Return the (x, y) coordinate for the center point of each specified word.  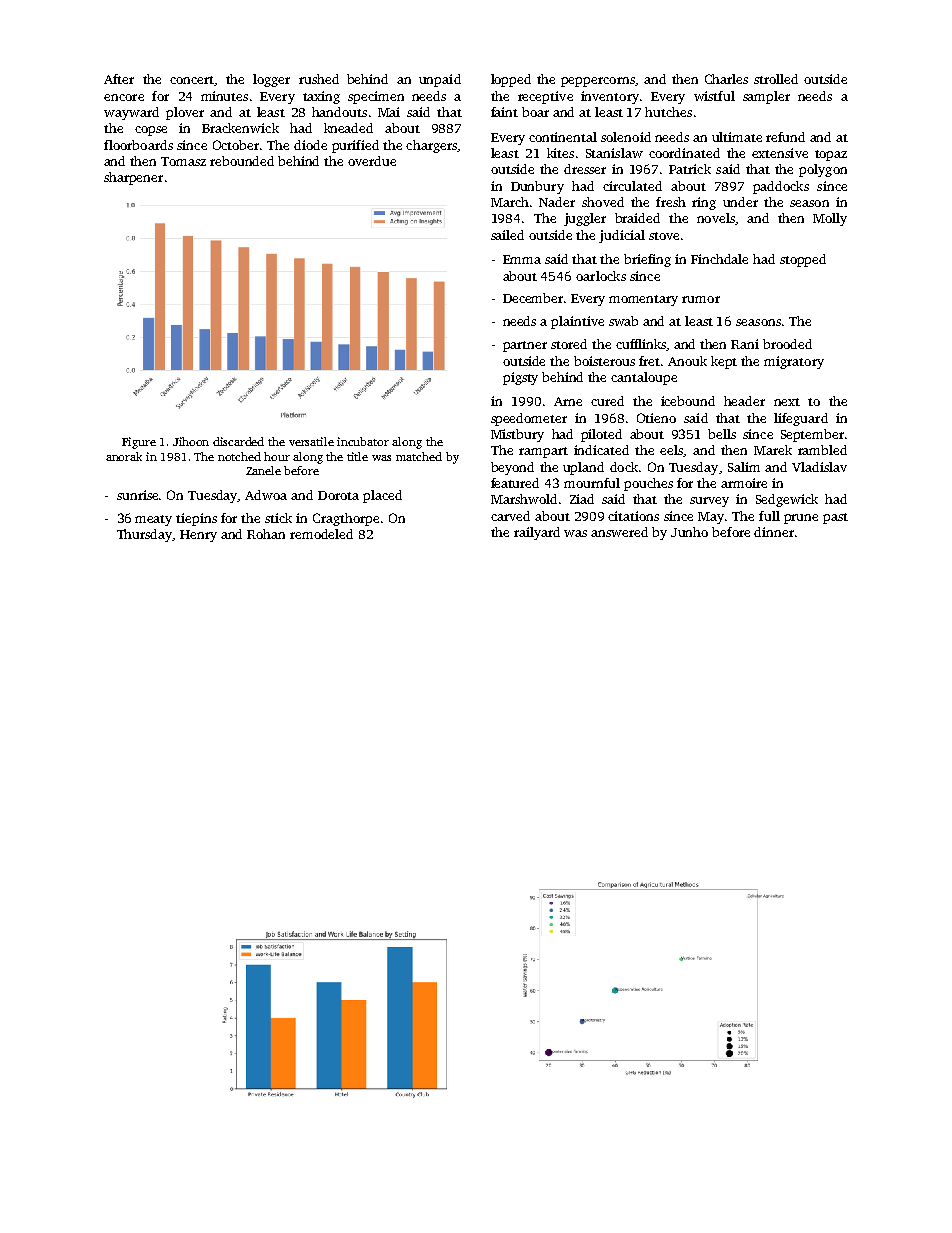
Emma (522, 259)
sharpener (133, 178)
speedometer (529, 419)
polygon (823, 170)
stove (664, 236)
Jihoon (191, 441)
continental (563, 137)
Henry (198, 536)
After (119, 79)
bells (722, 434)
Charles (726, 79)
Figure (139, 443)
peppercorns (598, 82)
